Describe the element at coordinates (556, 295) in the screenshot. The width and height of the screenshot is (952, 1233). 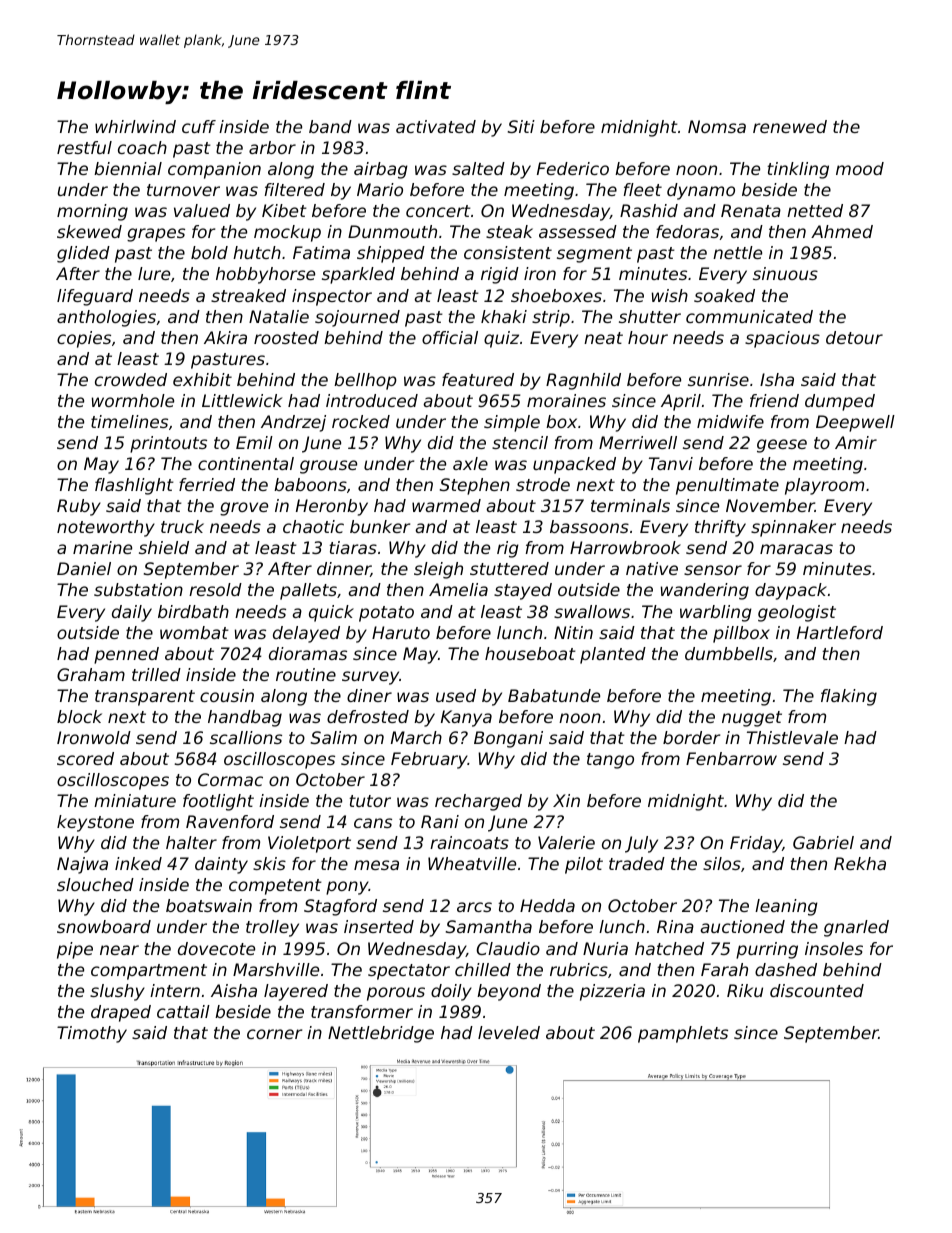
I see `shoeboxes` at that location.
